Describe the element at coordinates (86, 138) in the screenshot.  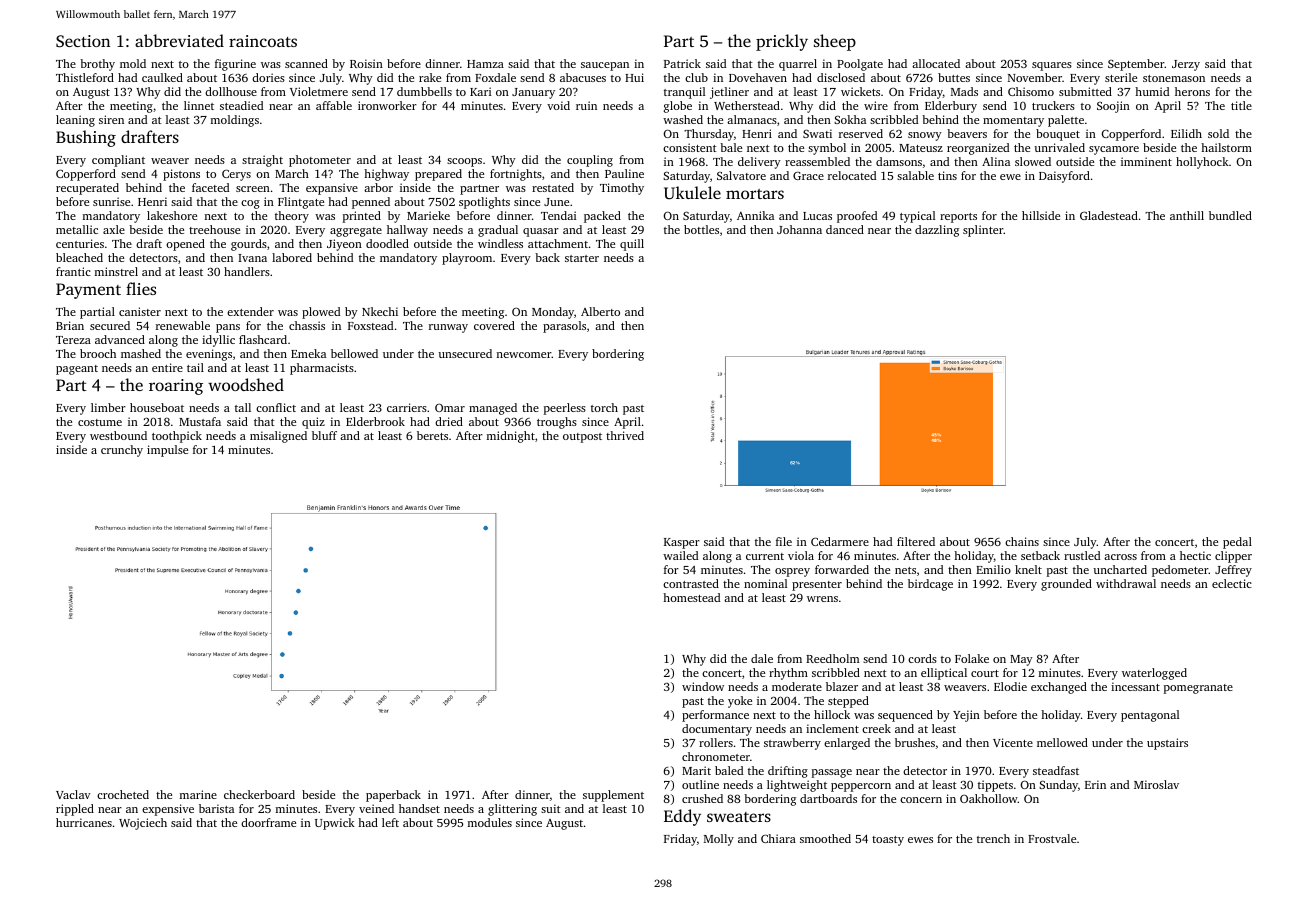
I see `Bushing` at that location.
